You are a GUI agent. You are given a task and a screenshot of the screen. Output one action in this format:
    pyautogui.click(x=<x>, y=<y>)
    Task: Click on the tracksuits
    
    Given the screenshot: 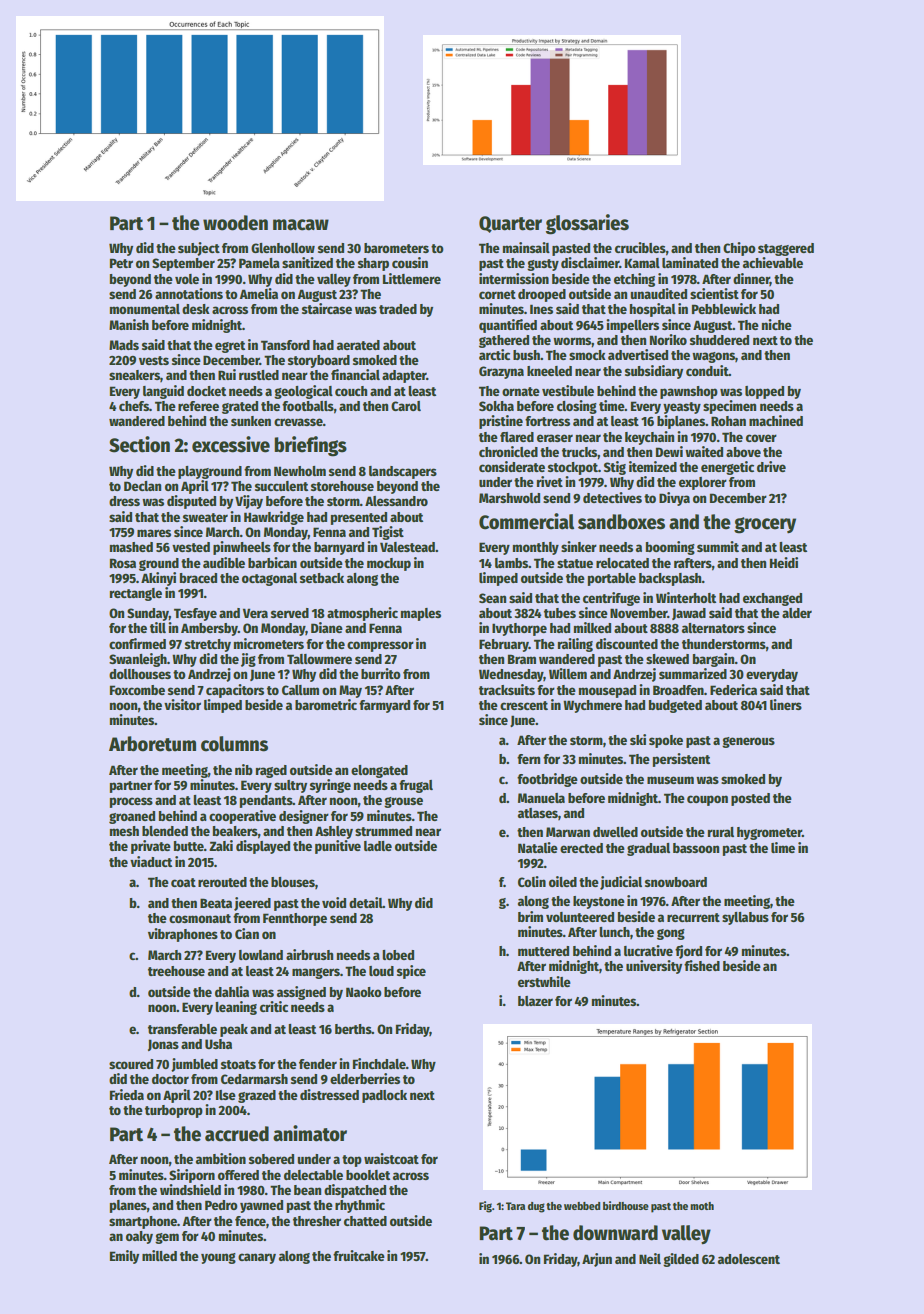 What is the action you would take?
    pyautogui.click(x=507, y=689)
